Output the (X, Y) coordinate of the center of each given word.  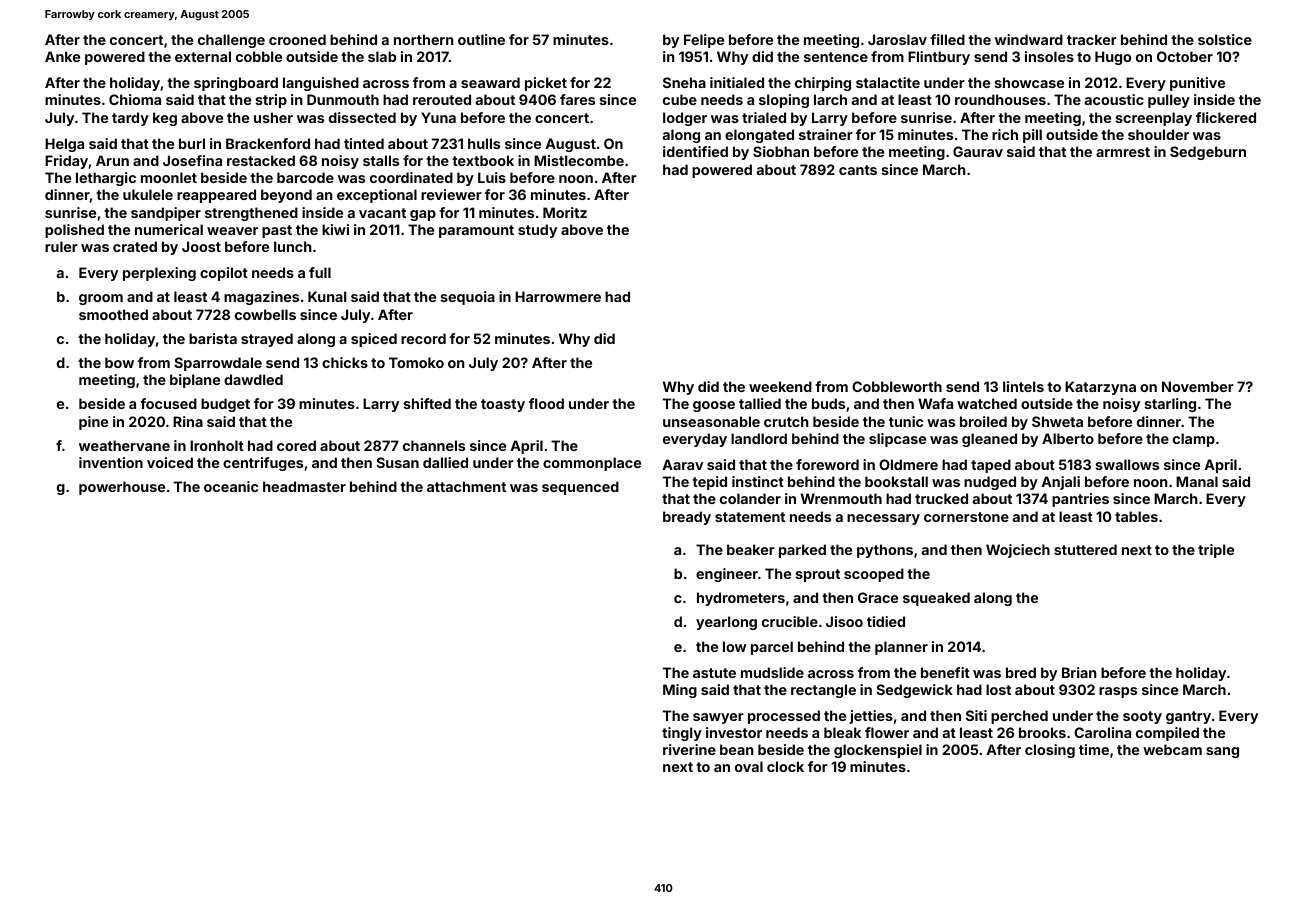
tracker (1092, 39)
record (423, 338)
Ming (680, 691)
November (1198, 386)
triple (1216, 551)
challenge (231, 41)
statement (750, 517)
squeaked (936, 599)
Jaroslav (897, 39)
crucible (790, 621)
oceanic (231, 486)
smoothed (113, 314)
